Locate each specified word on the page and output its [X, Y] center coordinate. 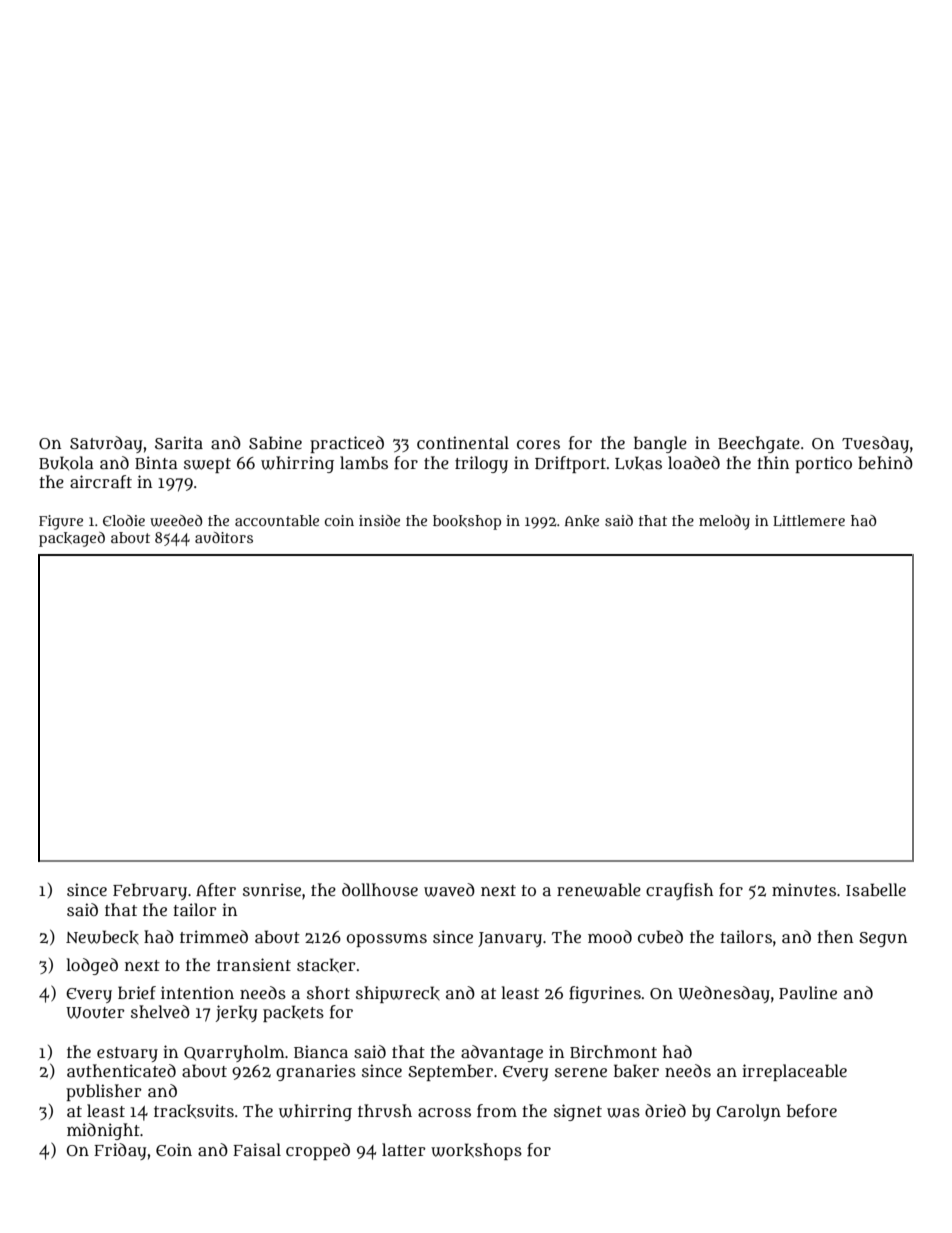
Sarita [179, 442]
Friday [120, 1151]
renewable [599, 890]
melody [724, 522]
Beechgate [759, 444]
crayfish [679, 891]
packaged [72, 539]
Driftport [570, 464]
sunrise [272, 890]
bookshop [467, 522]
